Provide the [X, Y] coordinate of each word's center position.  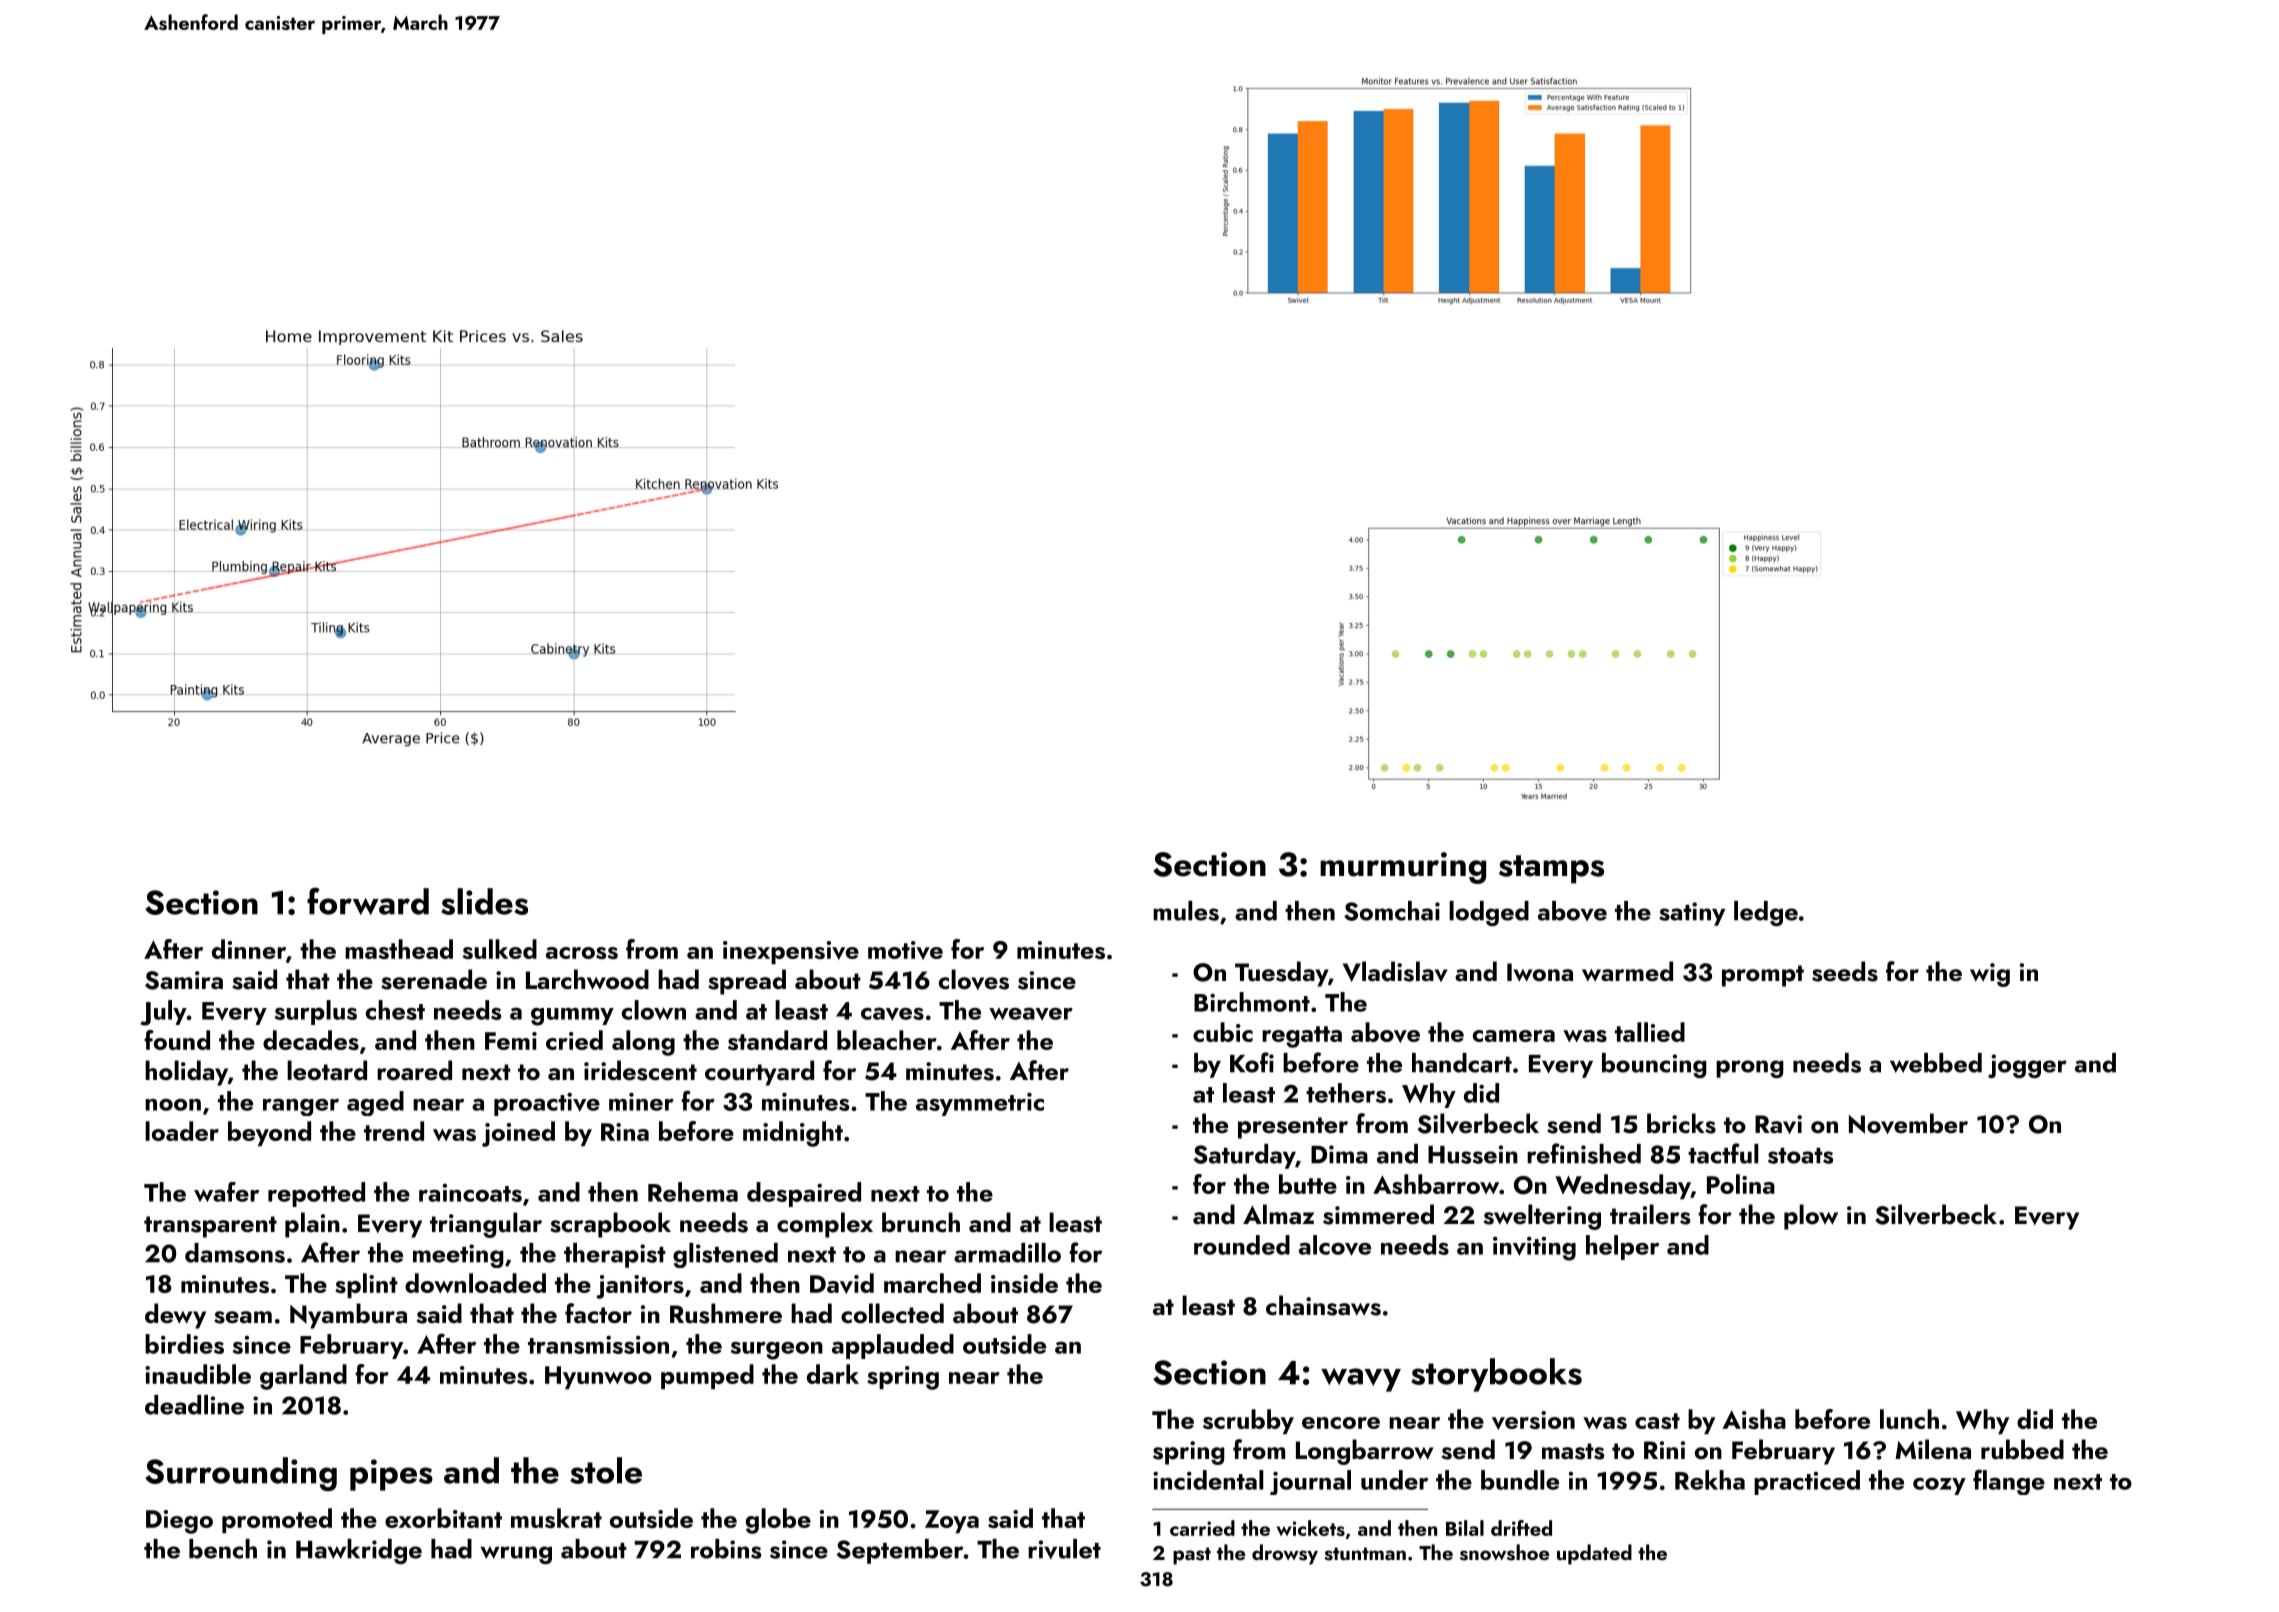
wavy [1361, 1380]
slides [484, 901]
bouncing [1654, 1065]
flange [2009, 1482]
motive [905, 950]
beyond [269, 1133]
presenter [1293, 1128]
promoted [277, 1520]
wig [1990, 975]
